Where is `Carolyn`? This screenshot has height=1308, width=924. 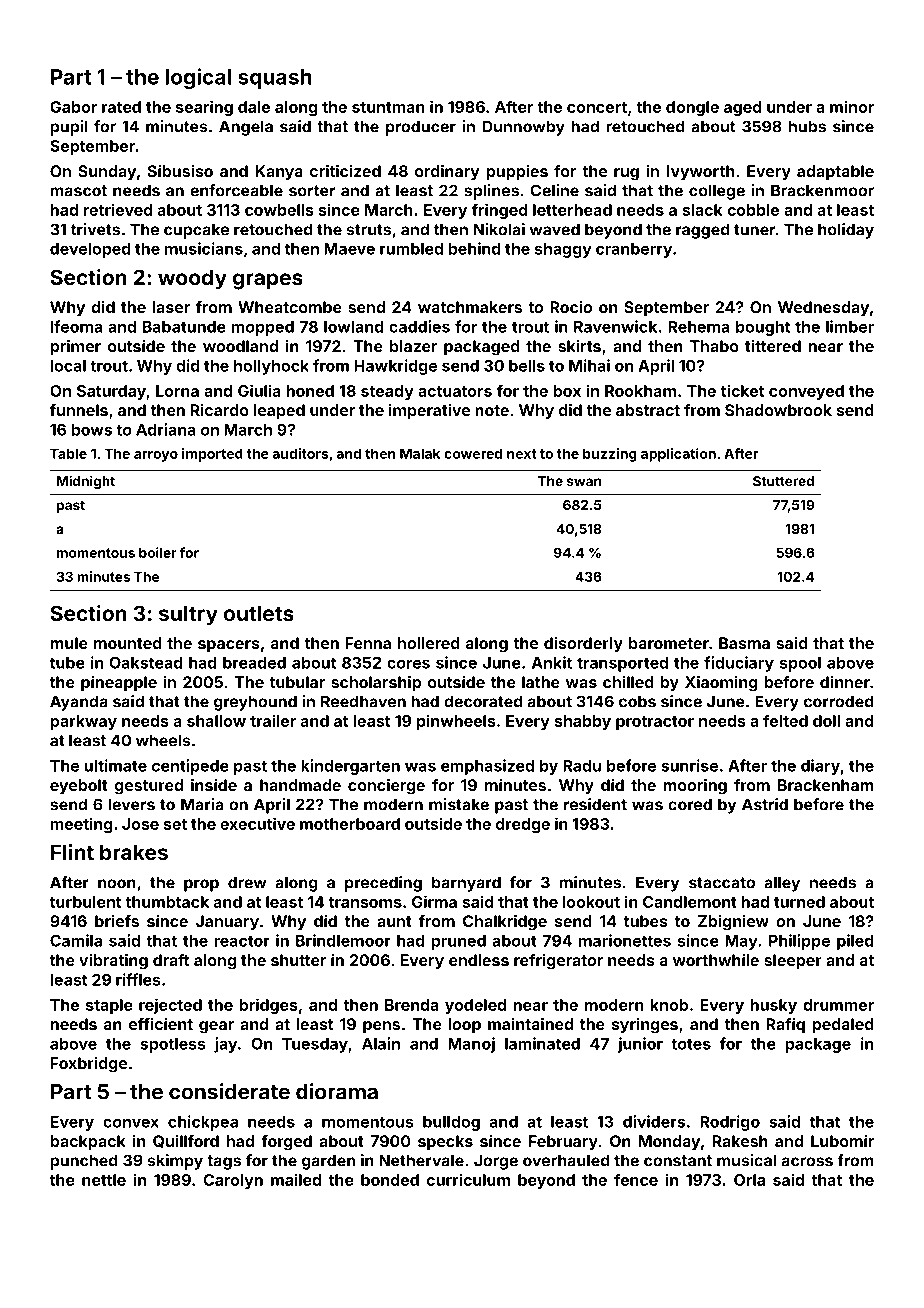 Carolyn is located at coordinates (233, 1181).
